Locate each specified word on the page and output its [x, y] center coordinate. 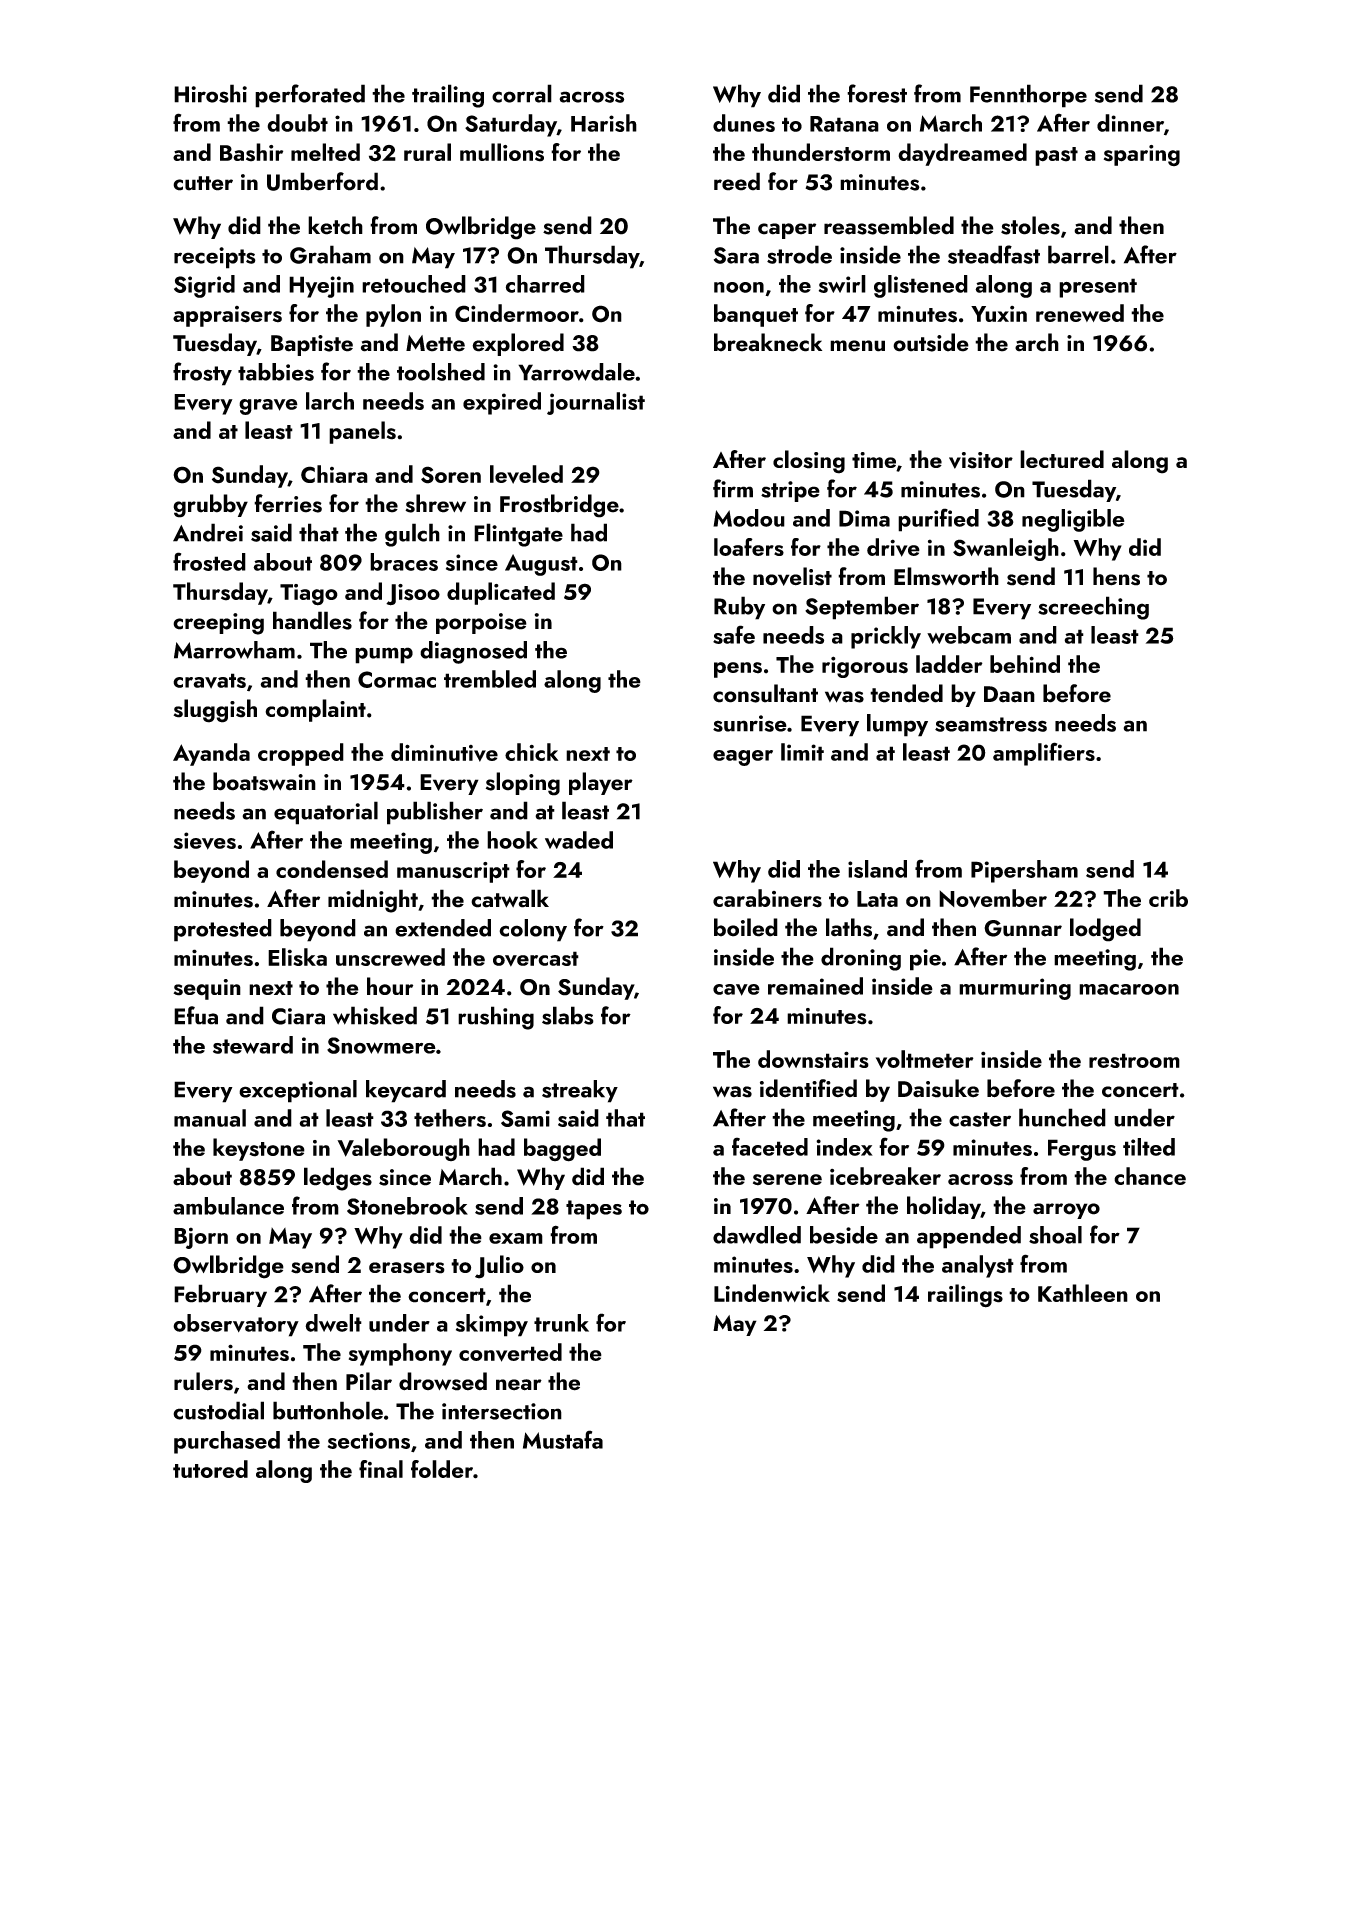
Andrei [208, 532]
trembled [490, 679]
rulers [203, 1381]
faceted [770, 1146]
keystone [259, 1149]
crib [1168, 898]
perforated [310, 96]
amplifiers [1044, 754]
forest [877, 93]
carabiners [767, 898]
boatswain [264, 781]
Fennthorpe [1028, 96]
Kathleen [1083, 1293]
